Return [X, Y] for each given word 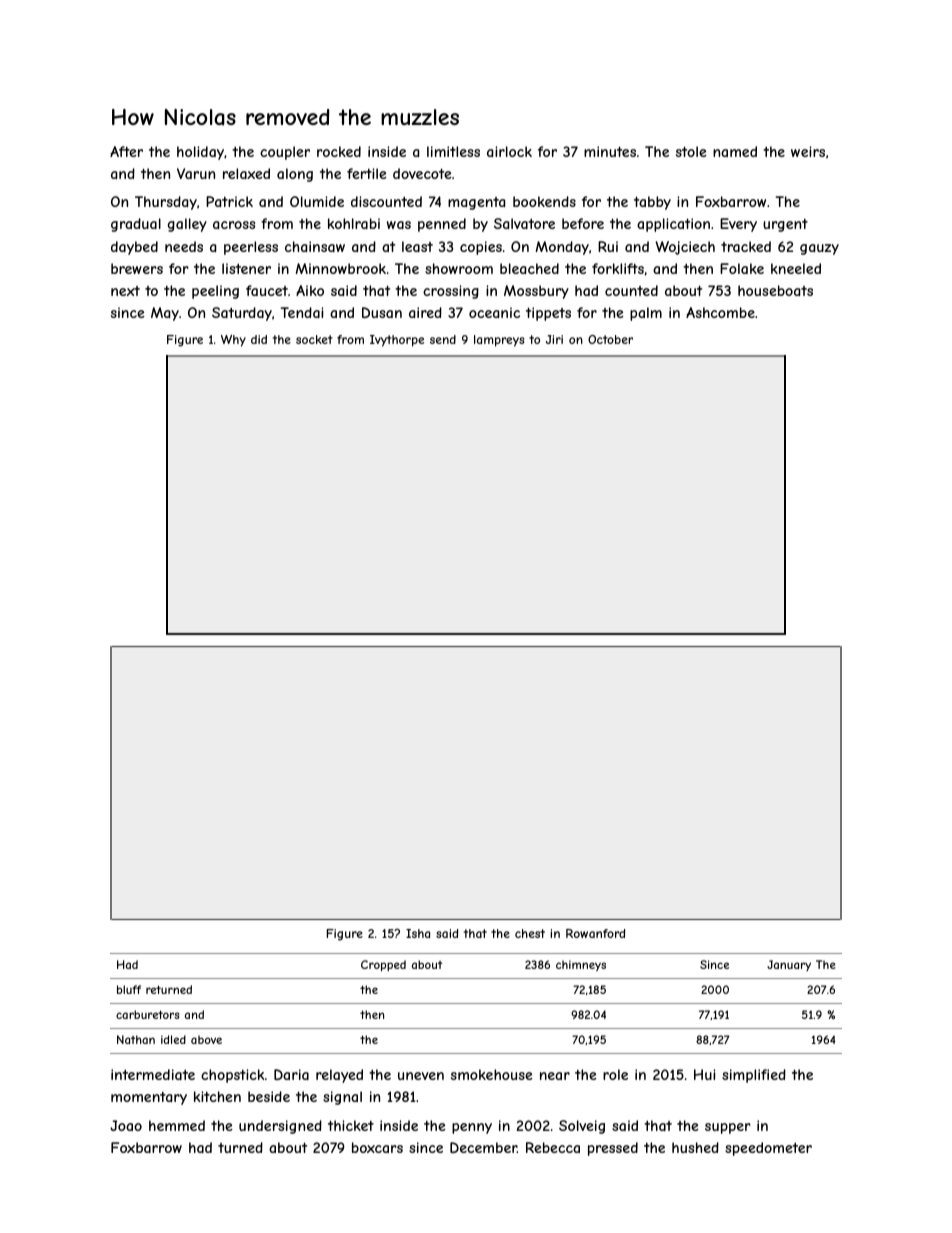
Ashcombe [720, 312]
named [735, 151]
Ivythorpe [397, 341]
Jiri [554, 339]
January [789, 965]
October [610, 339]
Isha [418, 933]
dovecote [422, 173]
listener [246, 268]
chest [530, 933]
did [259, 339]
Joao [126, 1125]
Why [233, 341]
